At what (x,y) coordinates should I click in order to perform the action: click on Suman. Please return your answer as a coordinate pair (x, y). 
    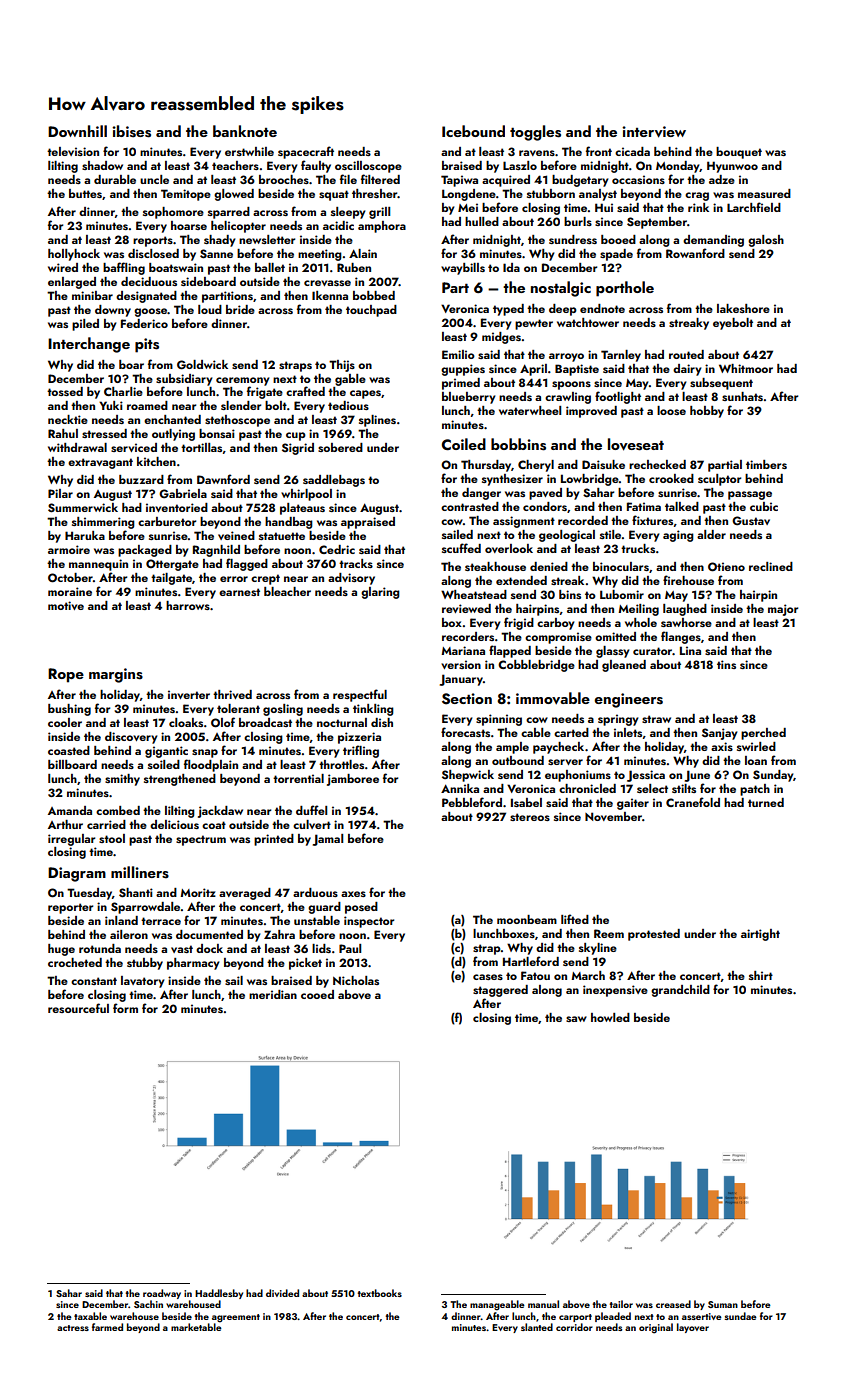
    Looking at the image, I should click on (723, 1304).
